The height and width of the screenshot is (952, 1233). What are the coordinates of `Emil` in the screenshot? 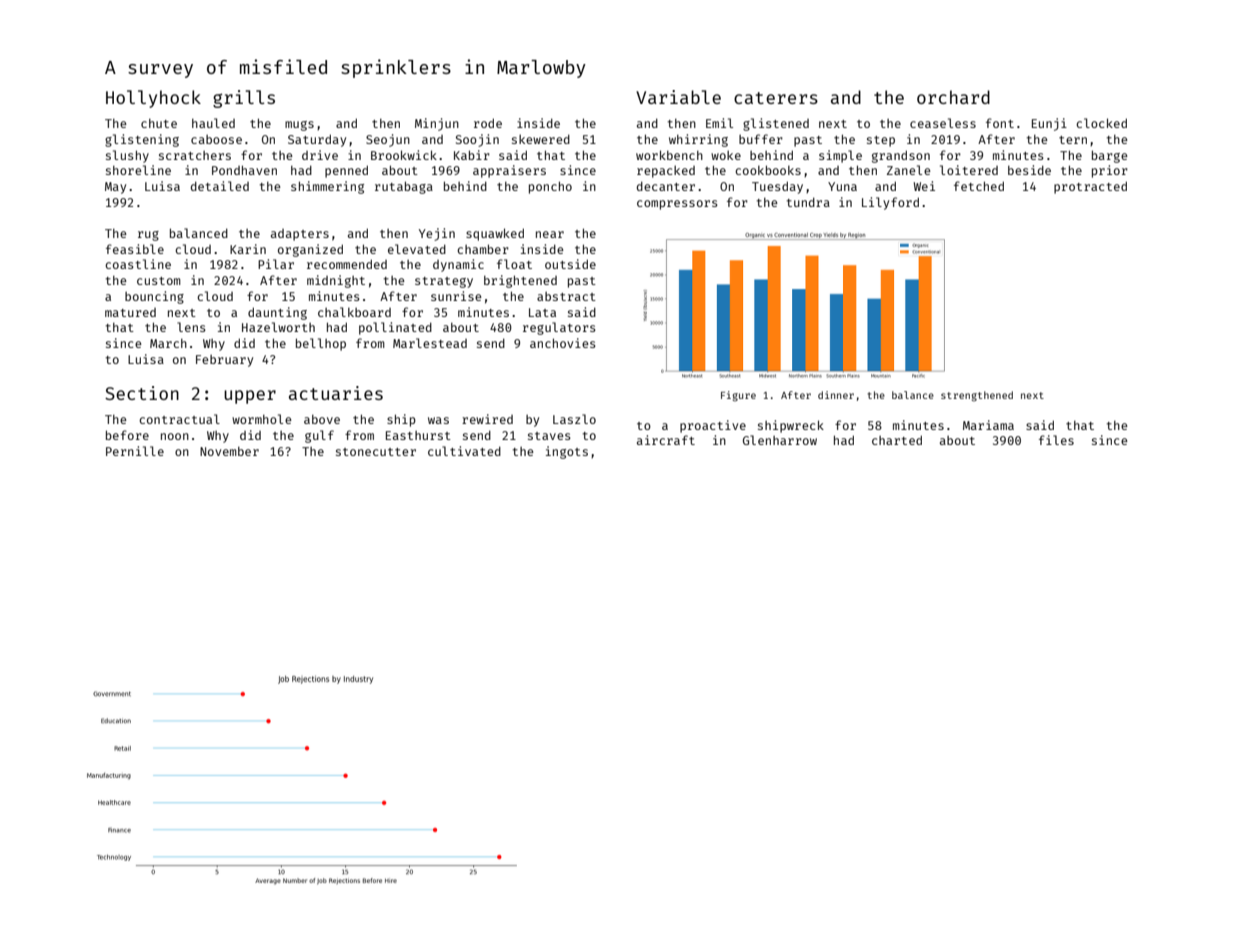 It's located at (719, 123).
